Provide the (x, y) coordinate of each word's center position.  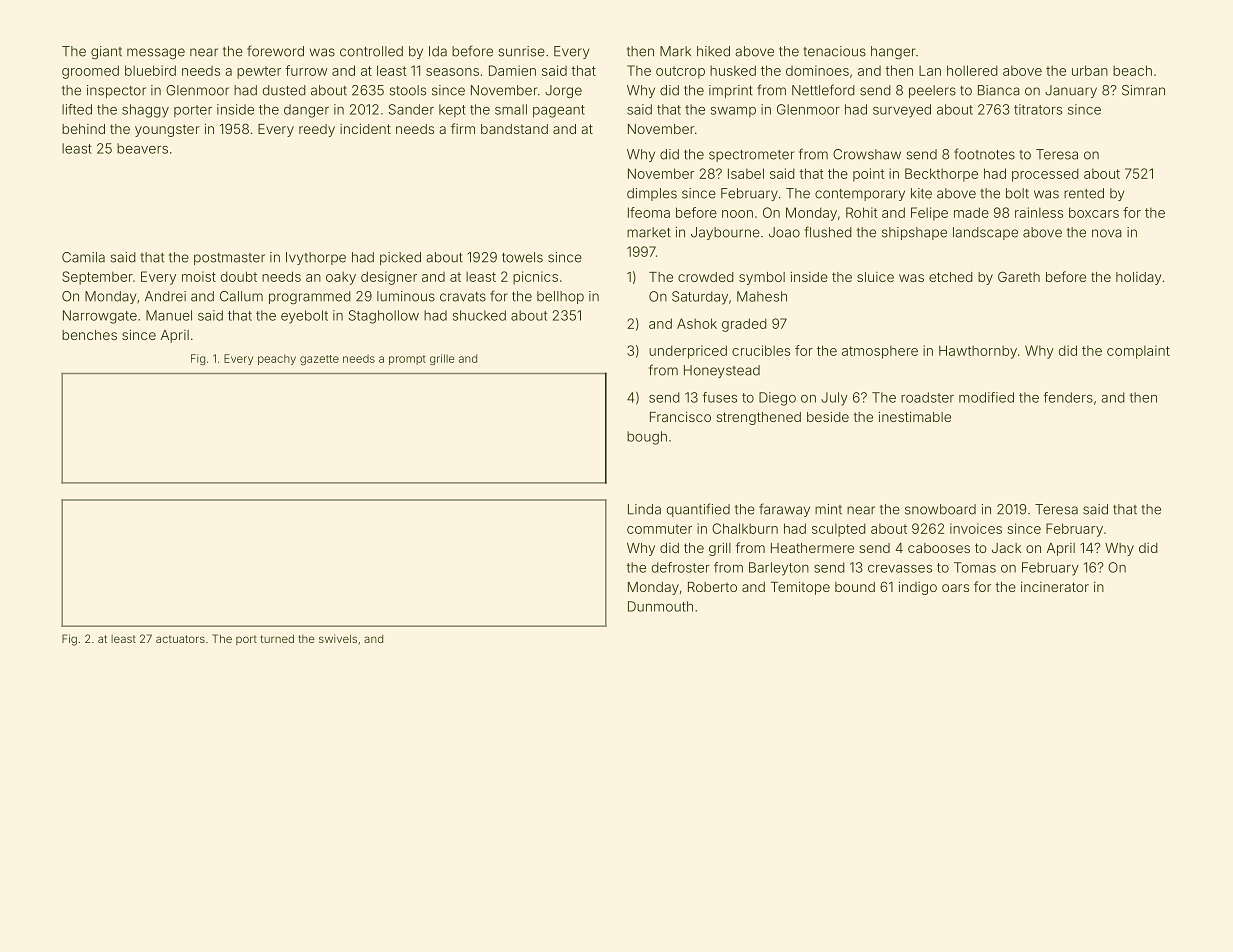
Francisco (680, 416)
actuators (180, 639)
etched (951, 277)
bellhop (560, 297)
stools (408, 90)
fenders (1068, 397)
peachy (277, 359)
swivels (338, 638)
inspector (116, 91)
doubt (239, 276)
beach (1132, 70)
